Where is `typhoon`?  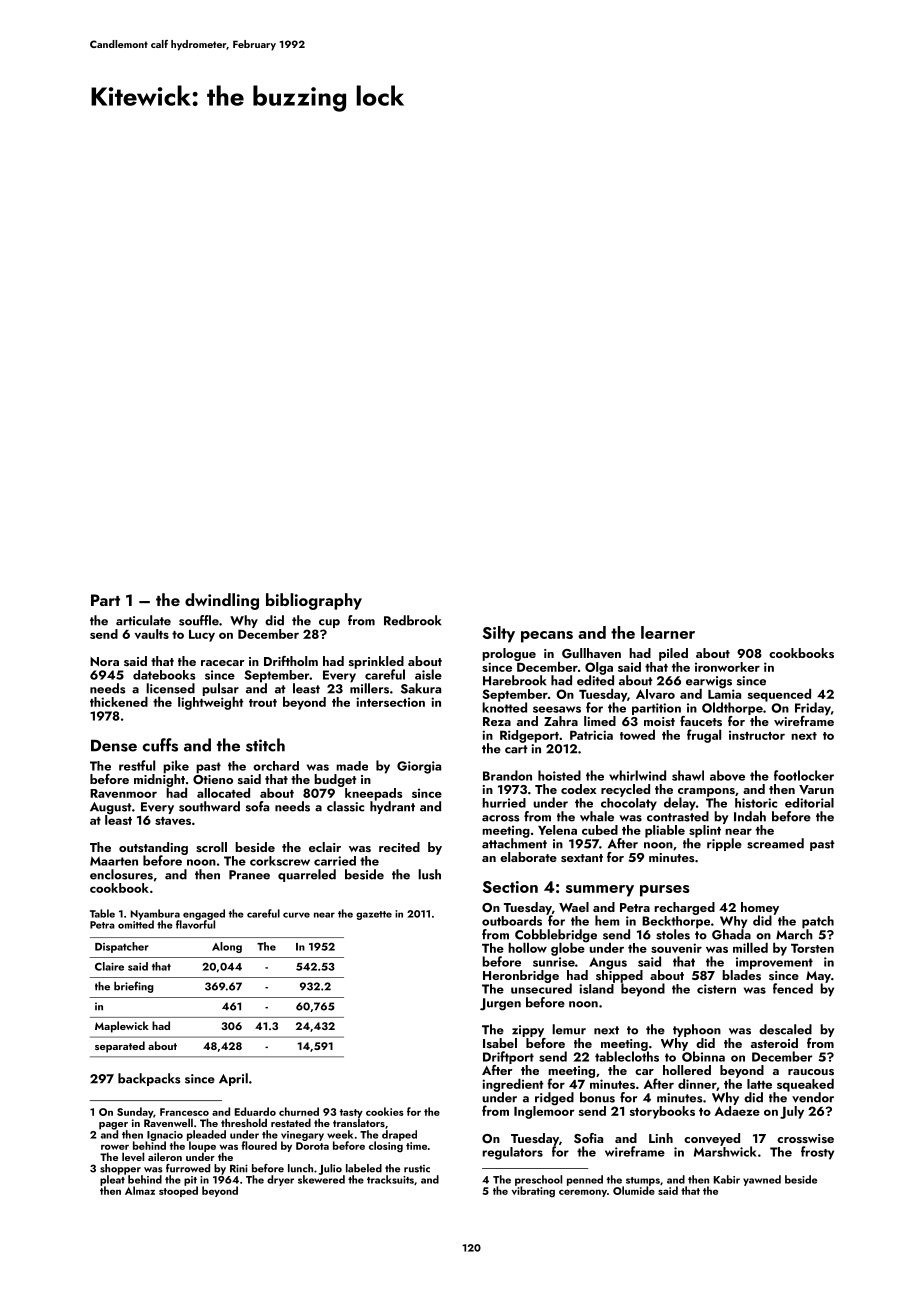 typhoon is located at coordinates (697, 1030).
